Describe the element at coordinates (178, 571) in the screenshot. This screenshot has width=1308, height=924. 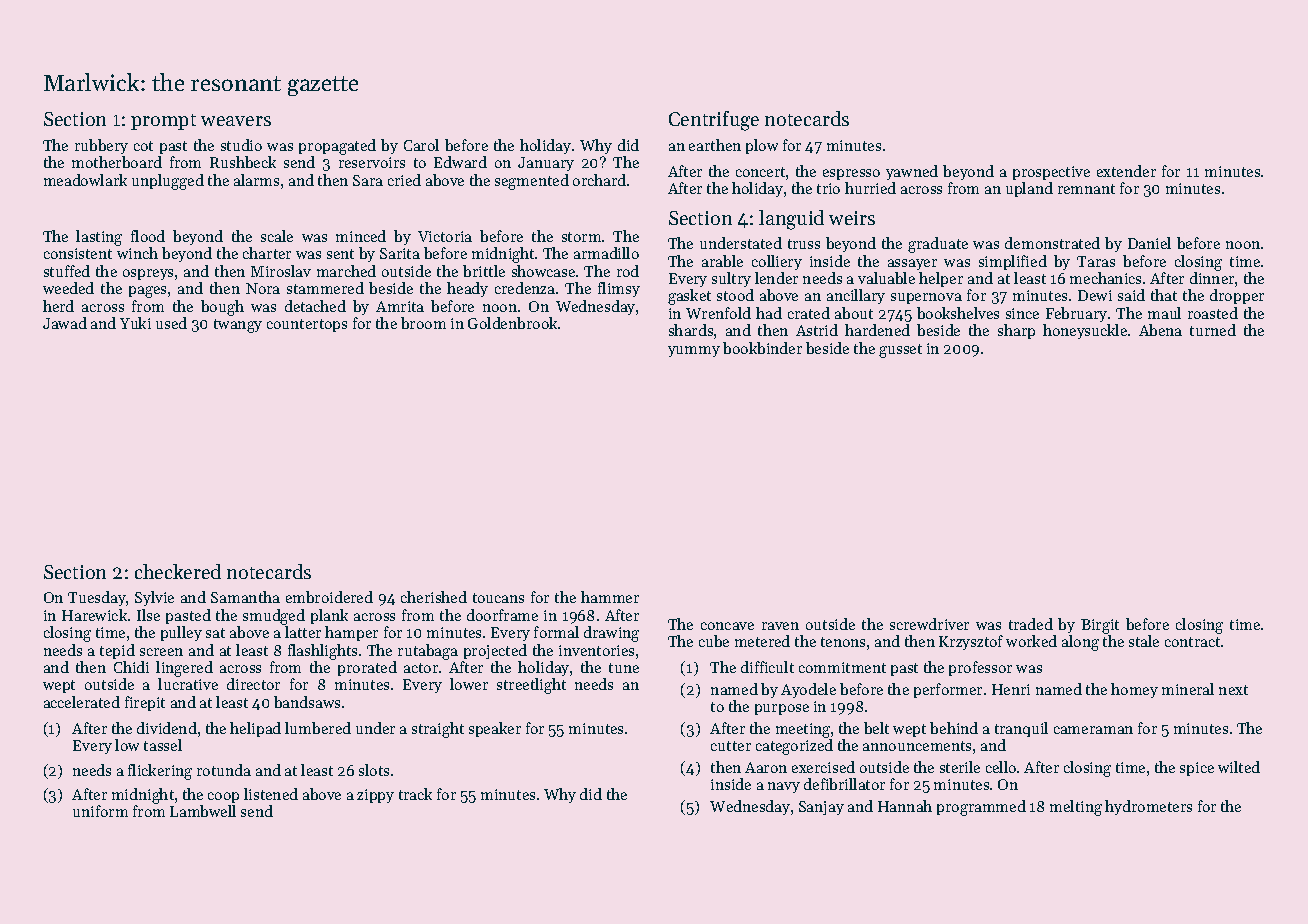
I see `checkered` at that location.
